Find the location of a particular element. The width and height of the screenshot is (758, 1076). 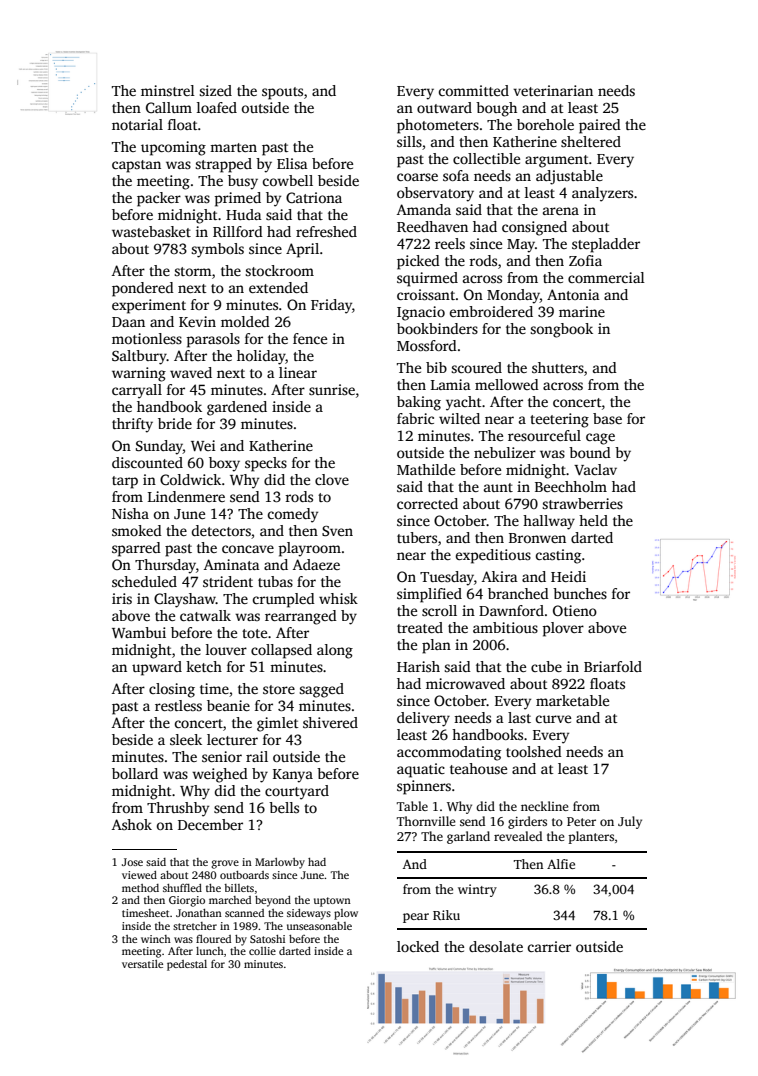

sills is located at coordinates (409, 141).
